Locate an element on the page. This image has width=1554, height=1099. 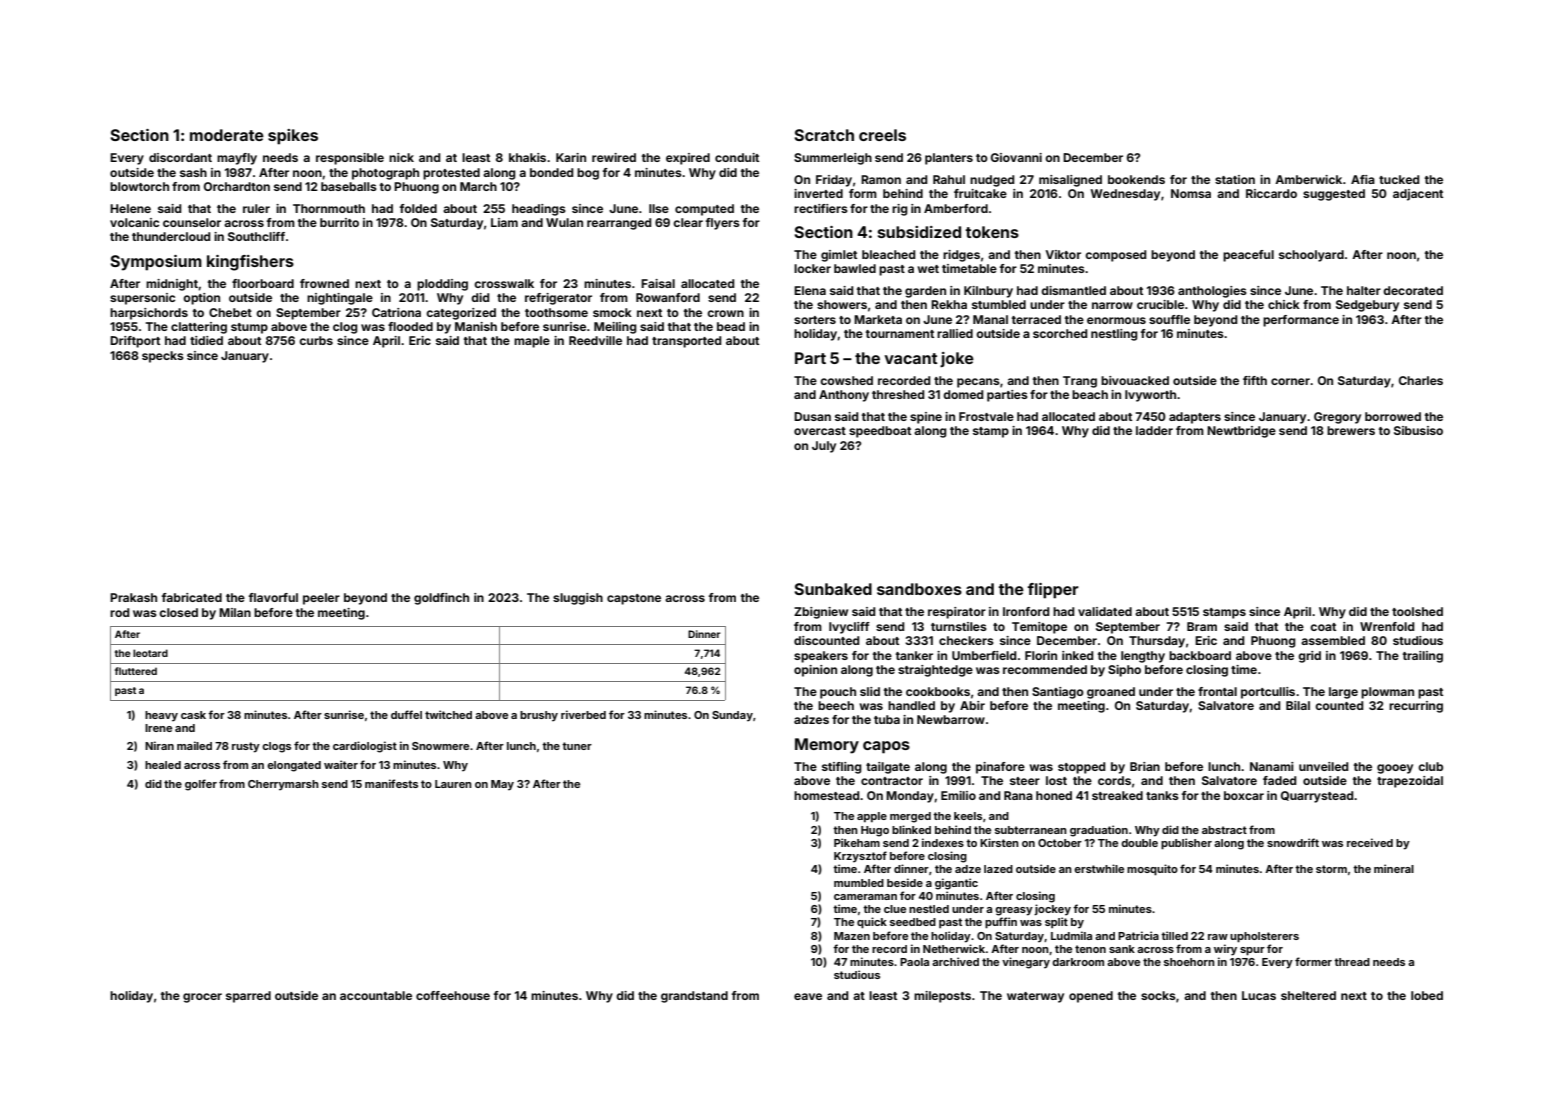
Memory is located at coordinates (827, 746).
